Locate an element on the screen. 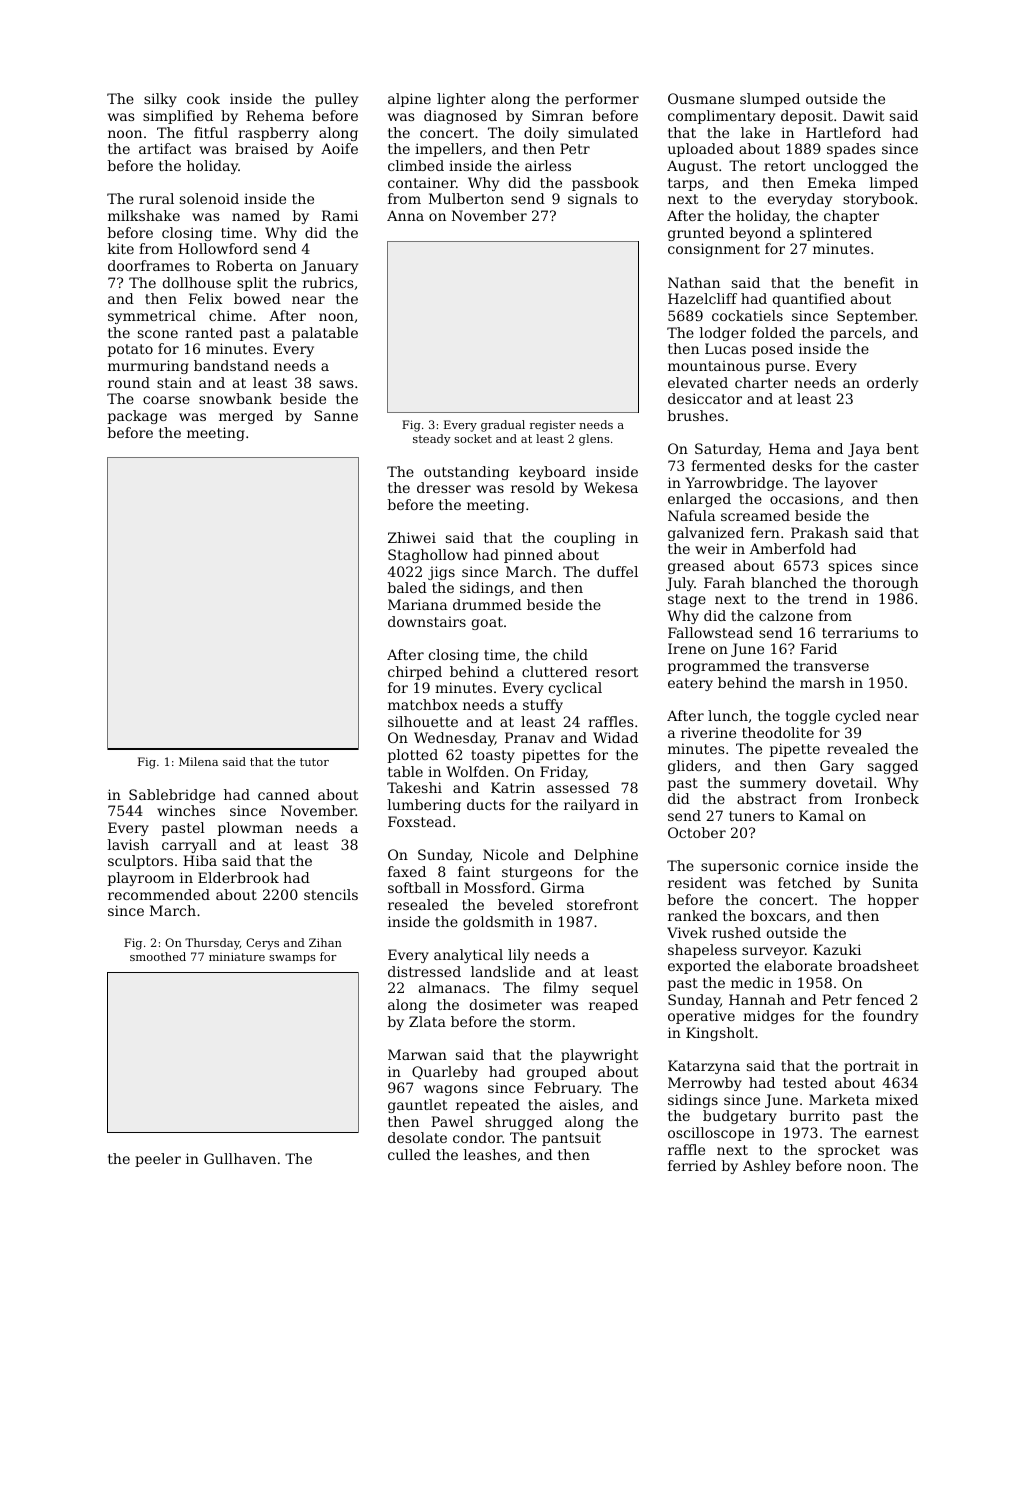 Image resolution: width=1026 pixels, height=1486 pixels. miniature is located at coordinates (237, 956).
